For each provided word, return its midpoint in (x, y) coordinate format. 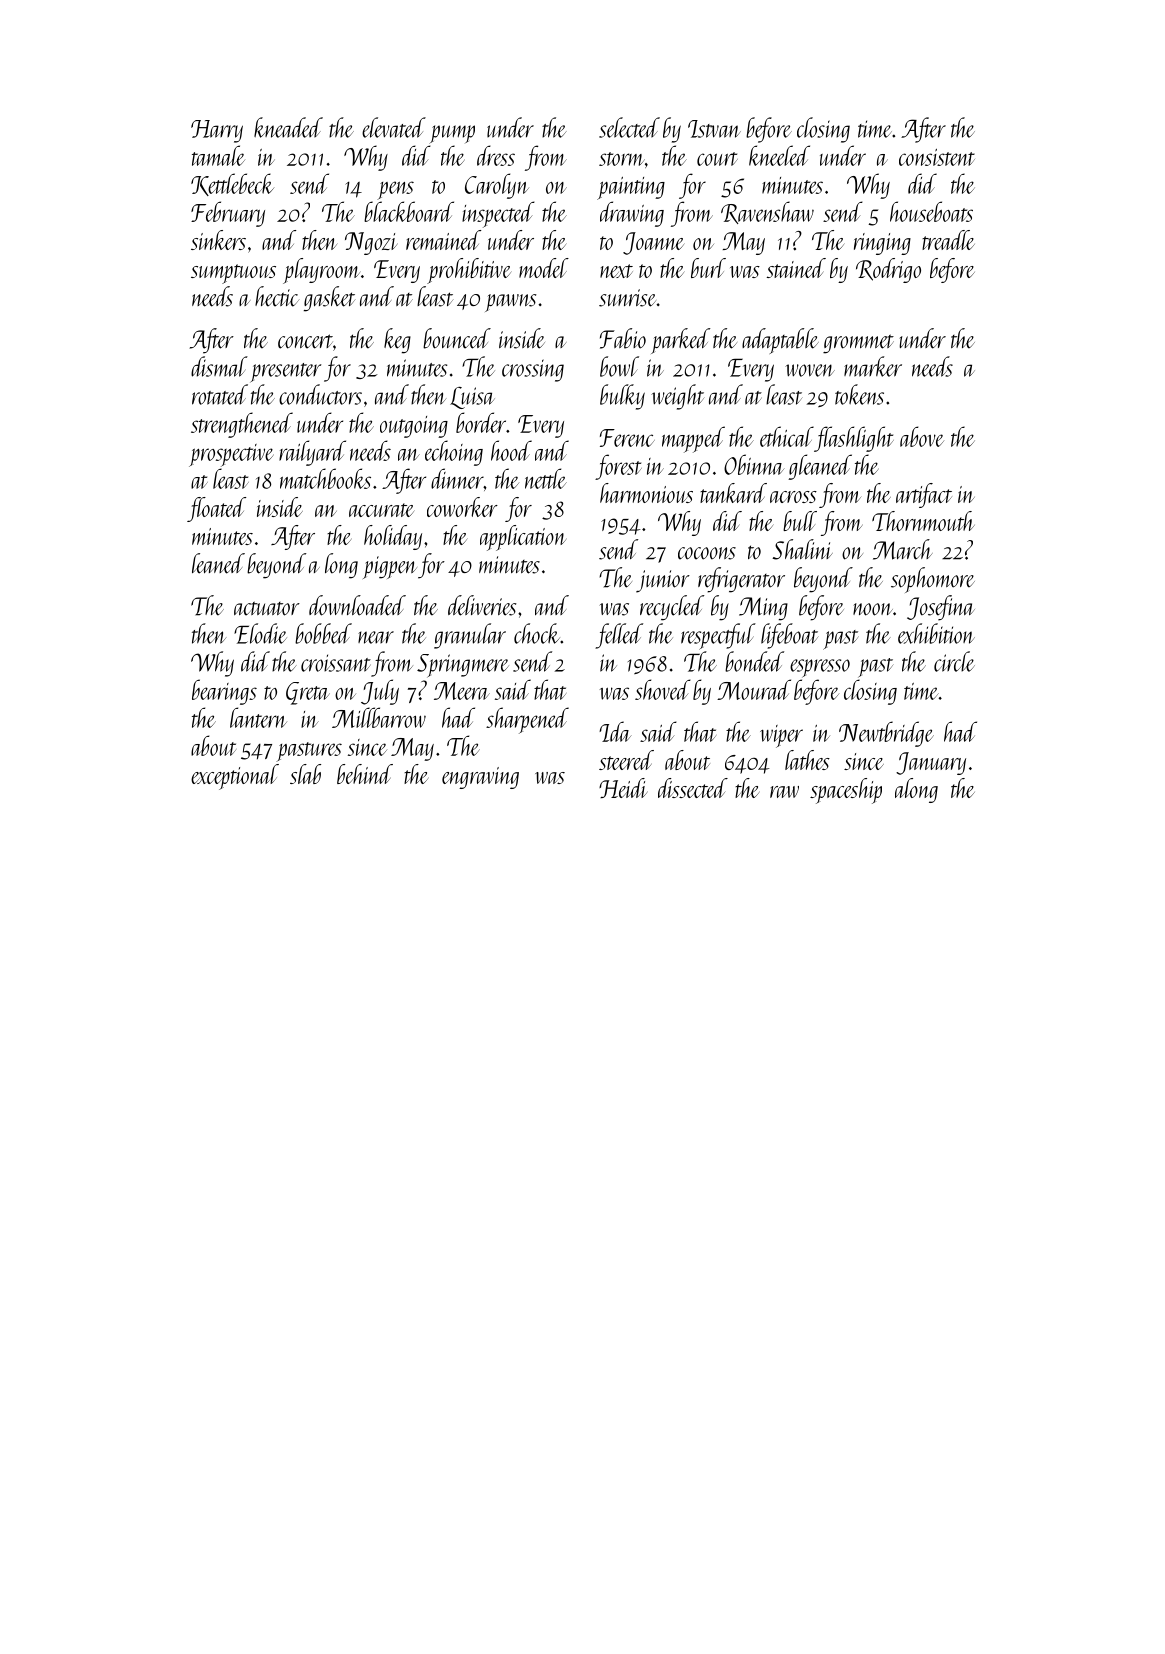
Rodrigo (888, 270)
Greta (308, 693)
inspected (498, 214)
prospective (231, 455)
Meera (462, 691)
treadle (948, 240)
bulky (622, 397)
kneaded (288, 127)
